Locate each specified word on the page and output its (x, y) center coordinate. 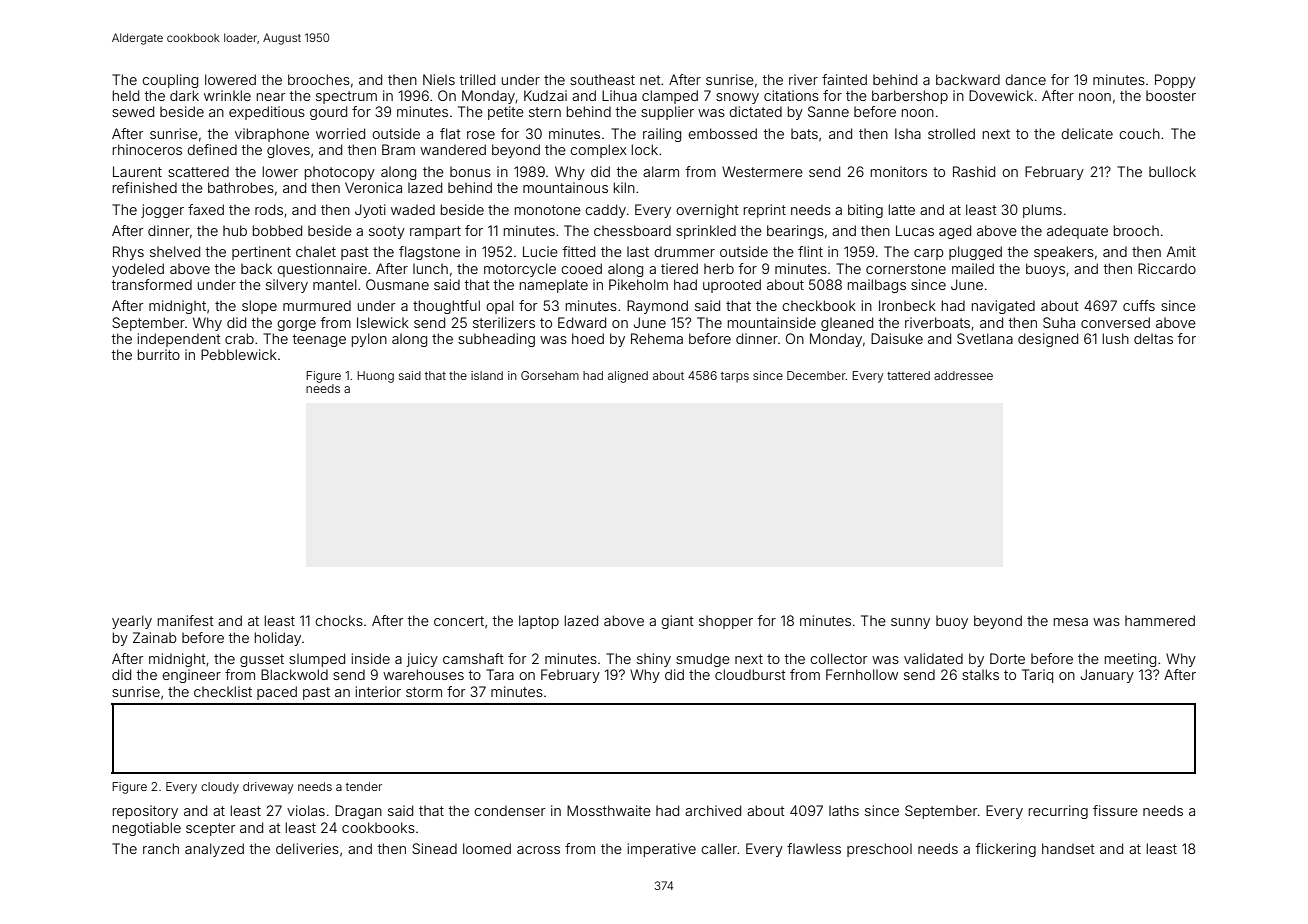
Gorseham (550, 375)
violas (306, 810)
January (1107, 676)
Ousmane (397, 284)
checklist (223, 691)
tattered (908, 375)
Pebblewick (239, 354)
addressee (963, 375)
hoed (588, 338)
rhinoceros (147, 149)
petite (506, 113)
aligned (628, 377)
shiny (654, 660)
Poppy (1175, 81)
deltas (1153, 338)
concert (459, 621)
